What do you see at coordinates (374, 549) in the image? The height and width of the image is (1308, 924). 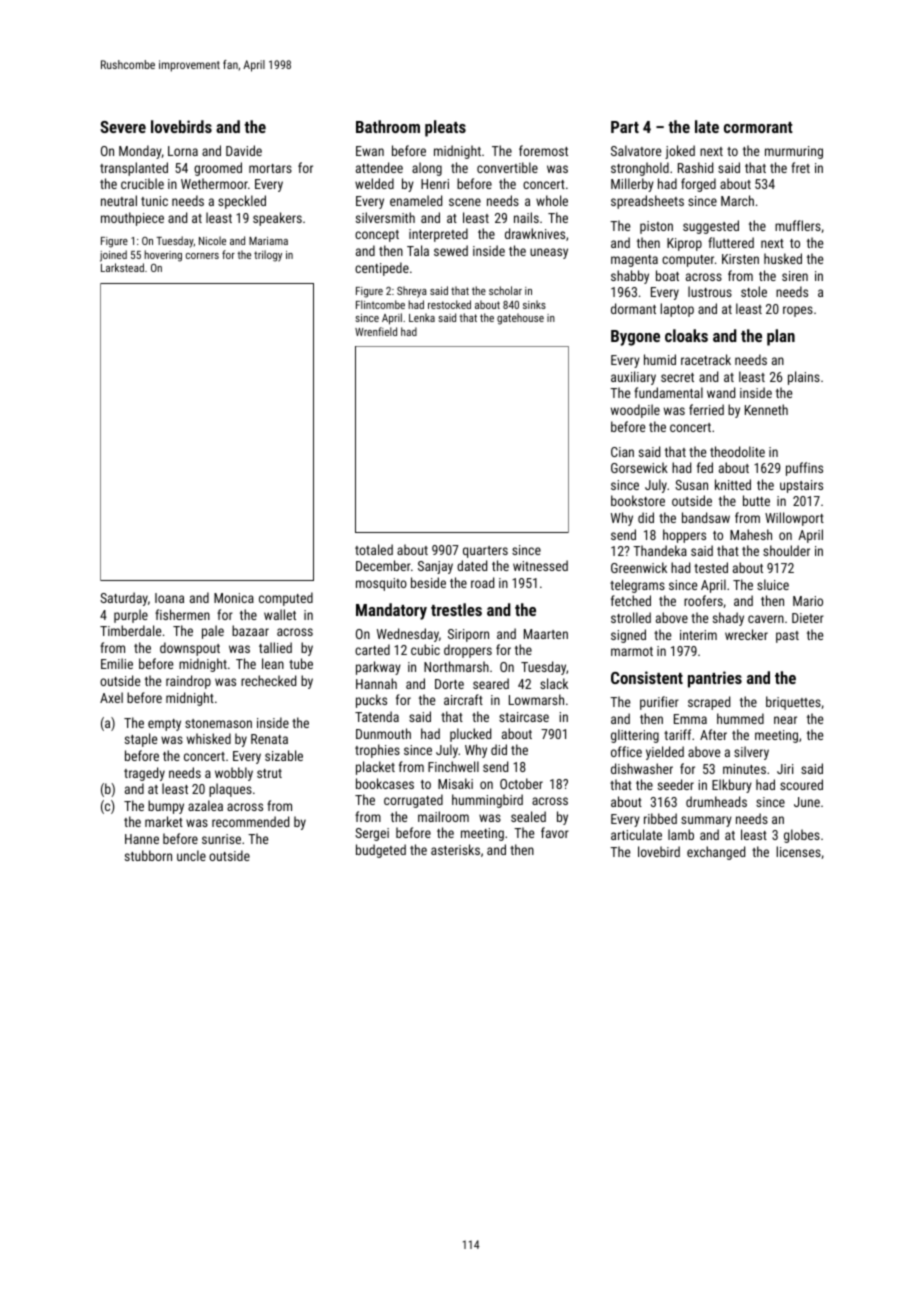 I see `totaled` at bounding box center [374, 549].
